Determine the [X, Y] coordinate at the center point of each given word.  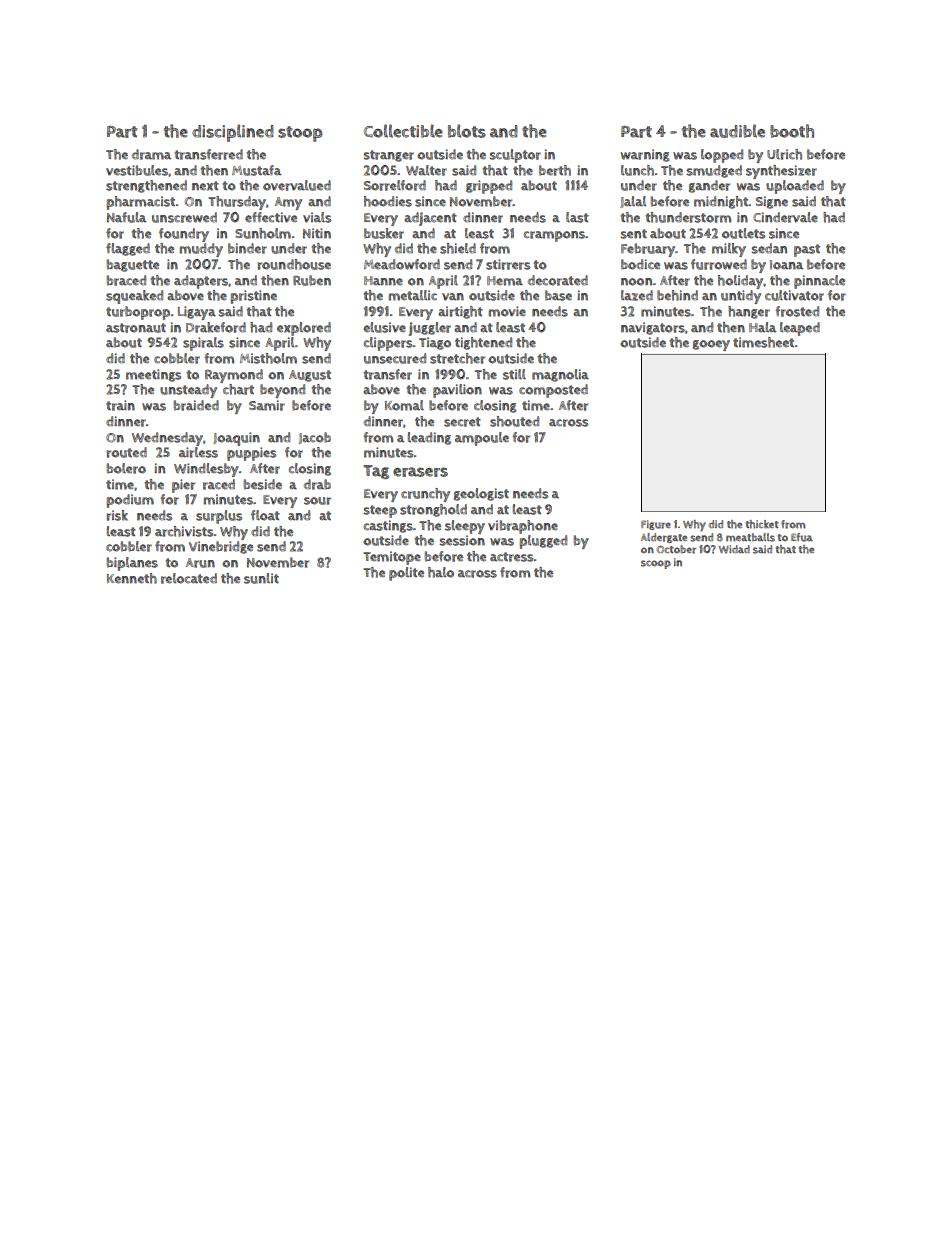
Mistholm [268, 358]
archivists [184, 531]
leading [429, 438]
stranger [388, 156]
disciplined [233, 133]
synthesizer [781, 172]
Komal [404, 405]
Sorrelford [395, 185]
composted [553, 391]
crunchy [425, 495]
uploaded [795, 187]
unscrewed [184, 217]
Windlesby [206, 470]
